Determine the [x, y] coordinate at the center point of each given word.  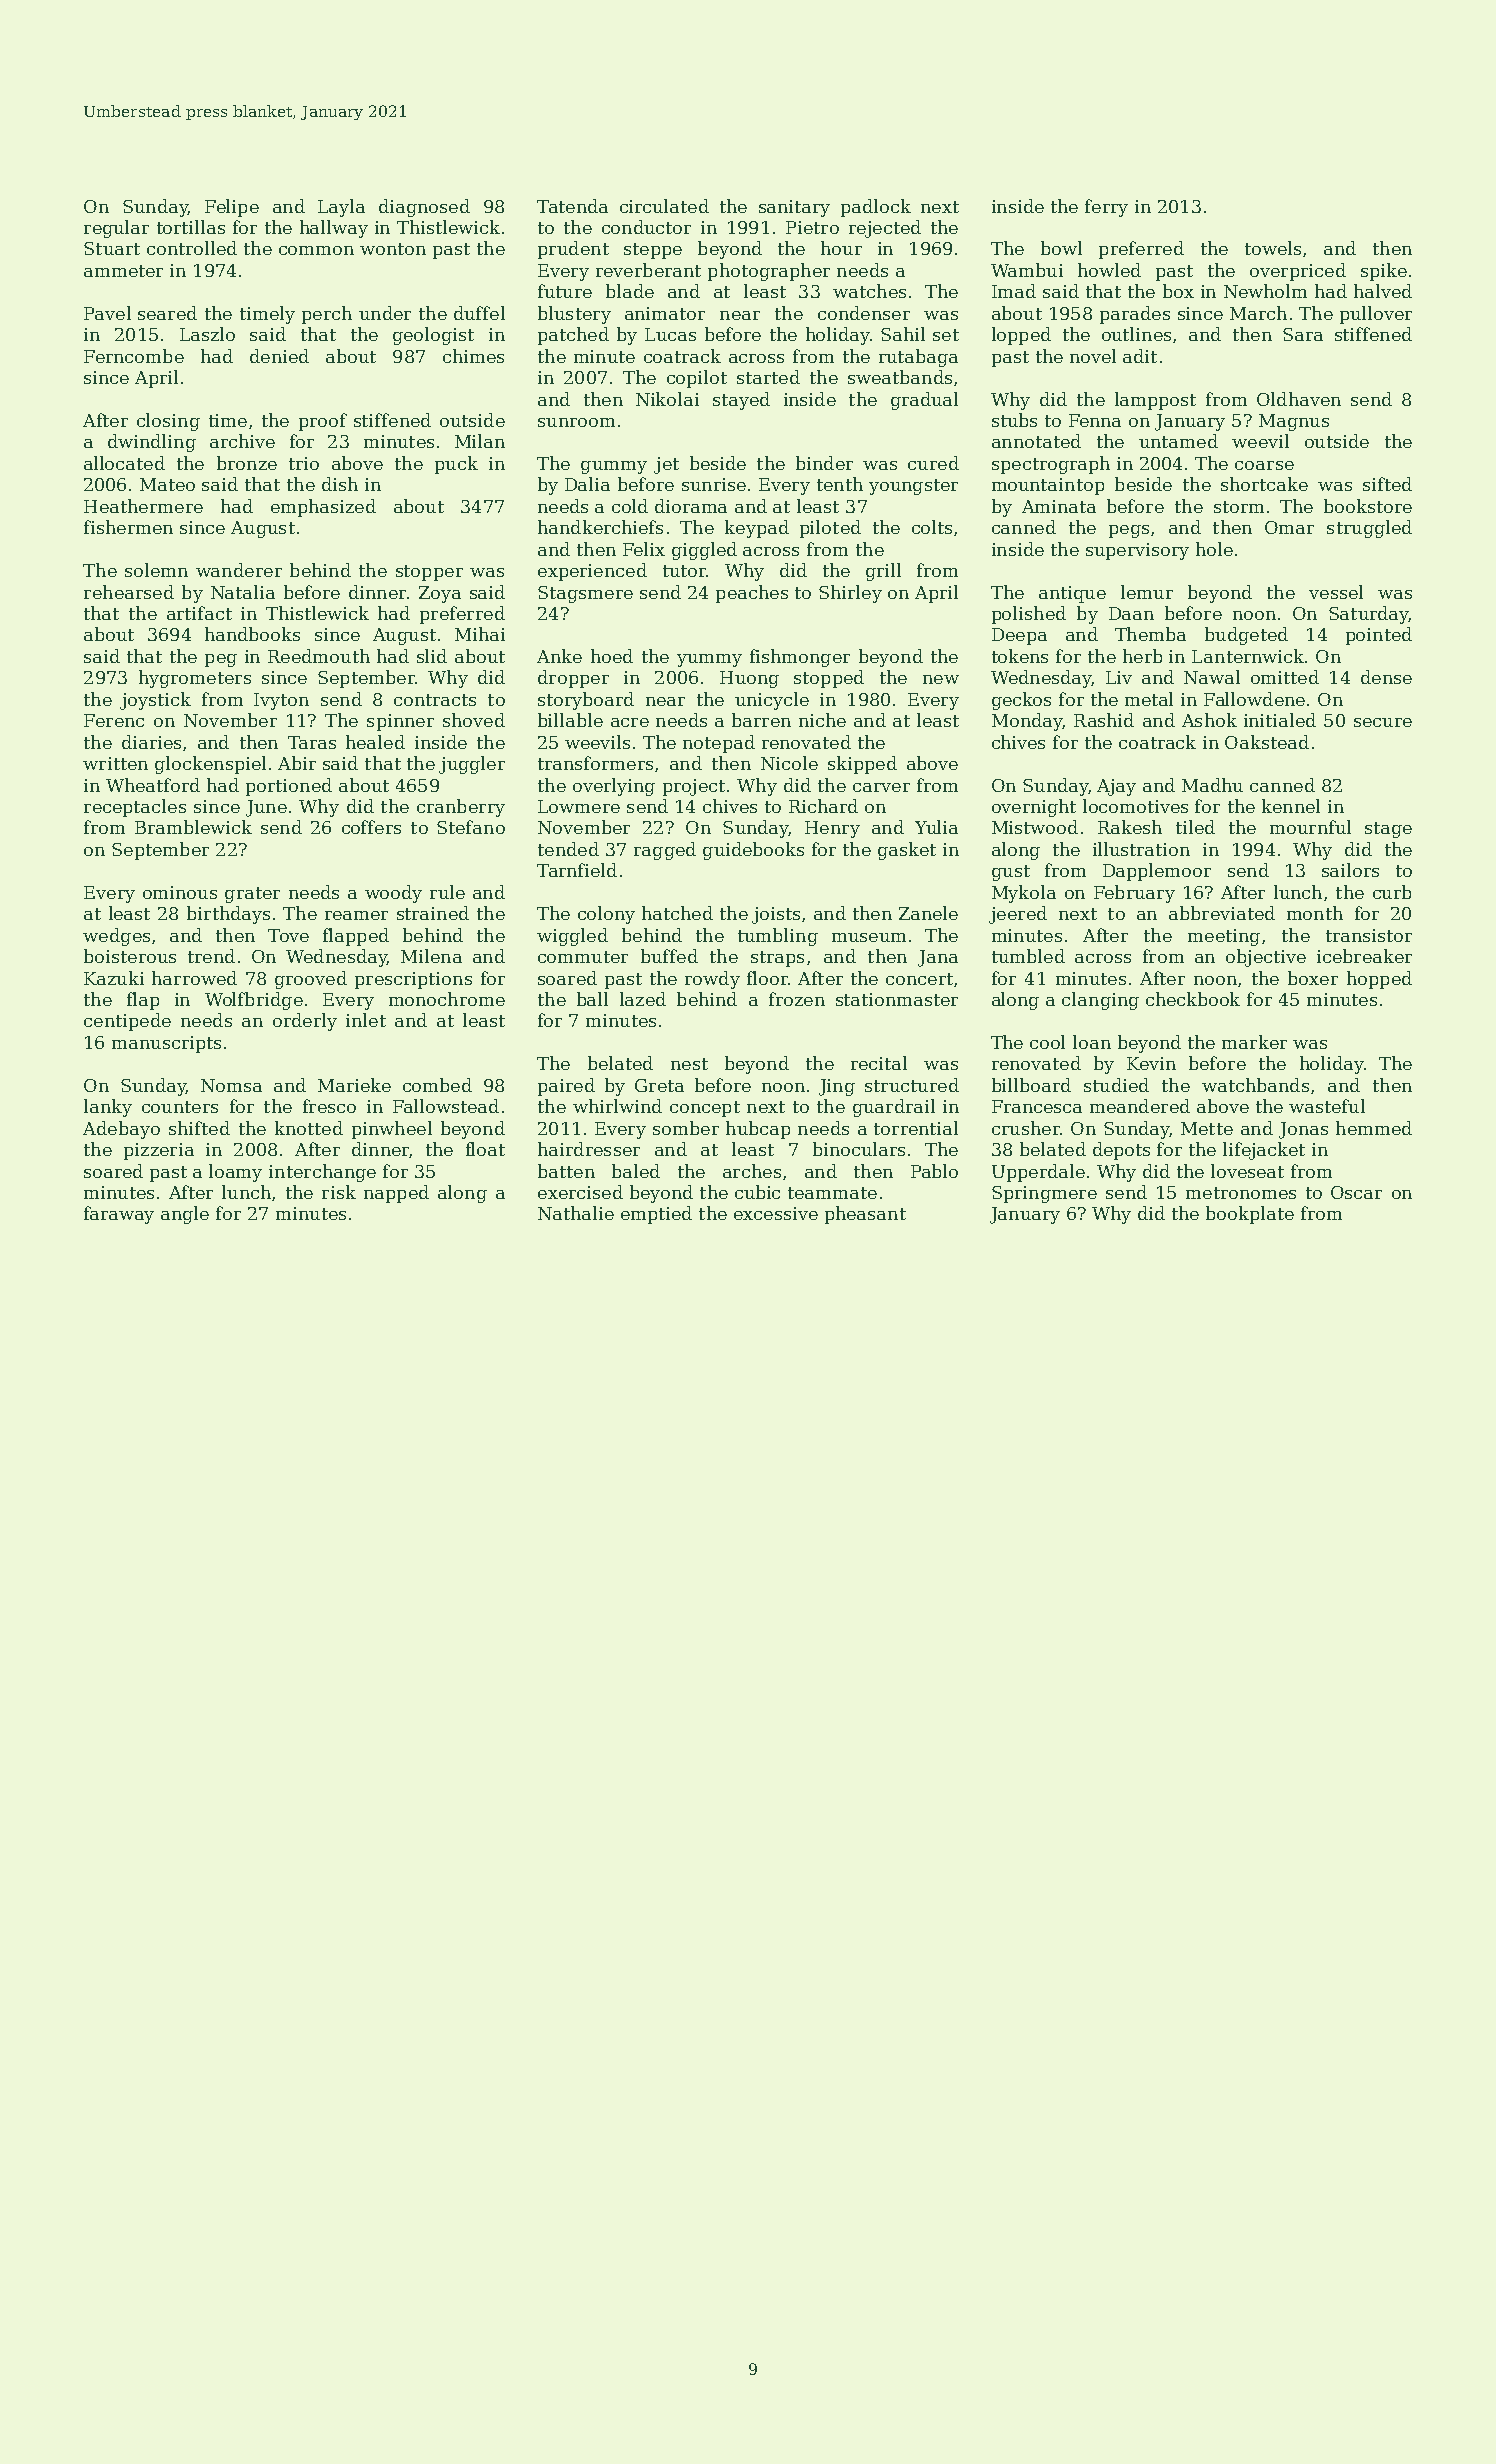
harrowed [194, 978]
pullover [1376, 315]
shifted [199, 1128]
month [1315, 913]
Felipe [232, 208]
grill [883, 572]
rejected [885, 229]
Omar [1289, 527]
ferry [1106, 208]
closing [168, 422]
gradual [924, 401]
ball [592, 999]
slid [432, 656]
